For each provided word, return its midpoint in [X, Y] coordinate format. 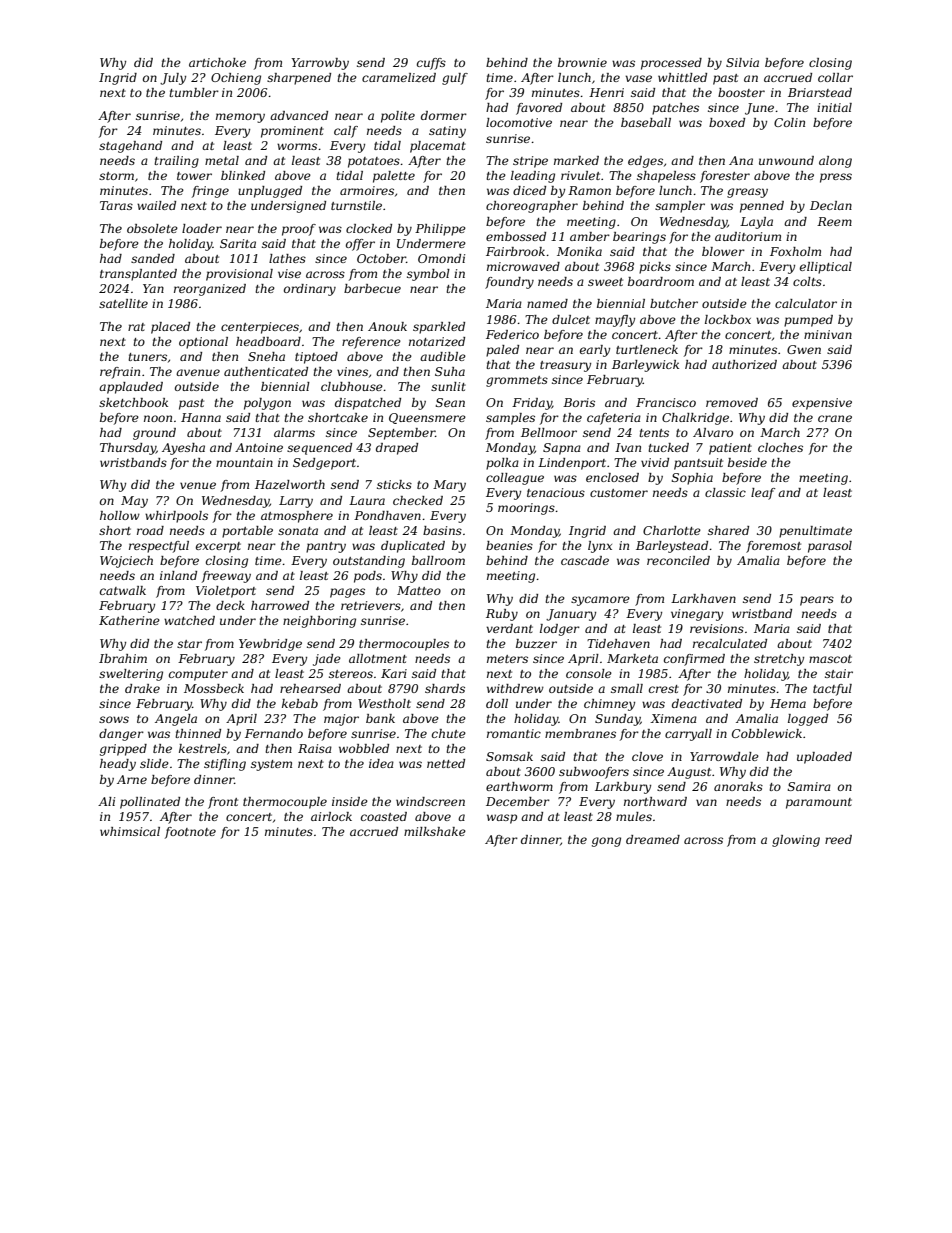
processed [671, 64]
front [223, 803]
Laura [367, 500]
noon [158, 418]
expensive [822, 404]
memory [240, 118]
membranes [580, 733]
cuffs [431, 64]
